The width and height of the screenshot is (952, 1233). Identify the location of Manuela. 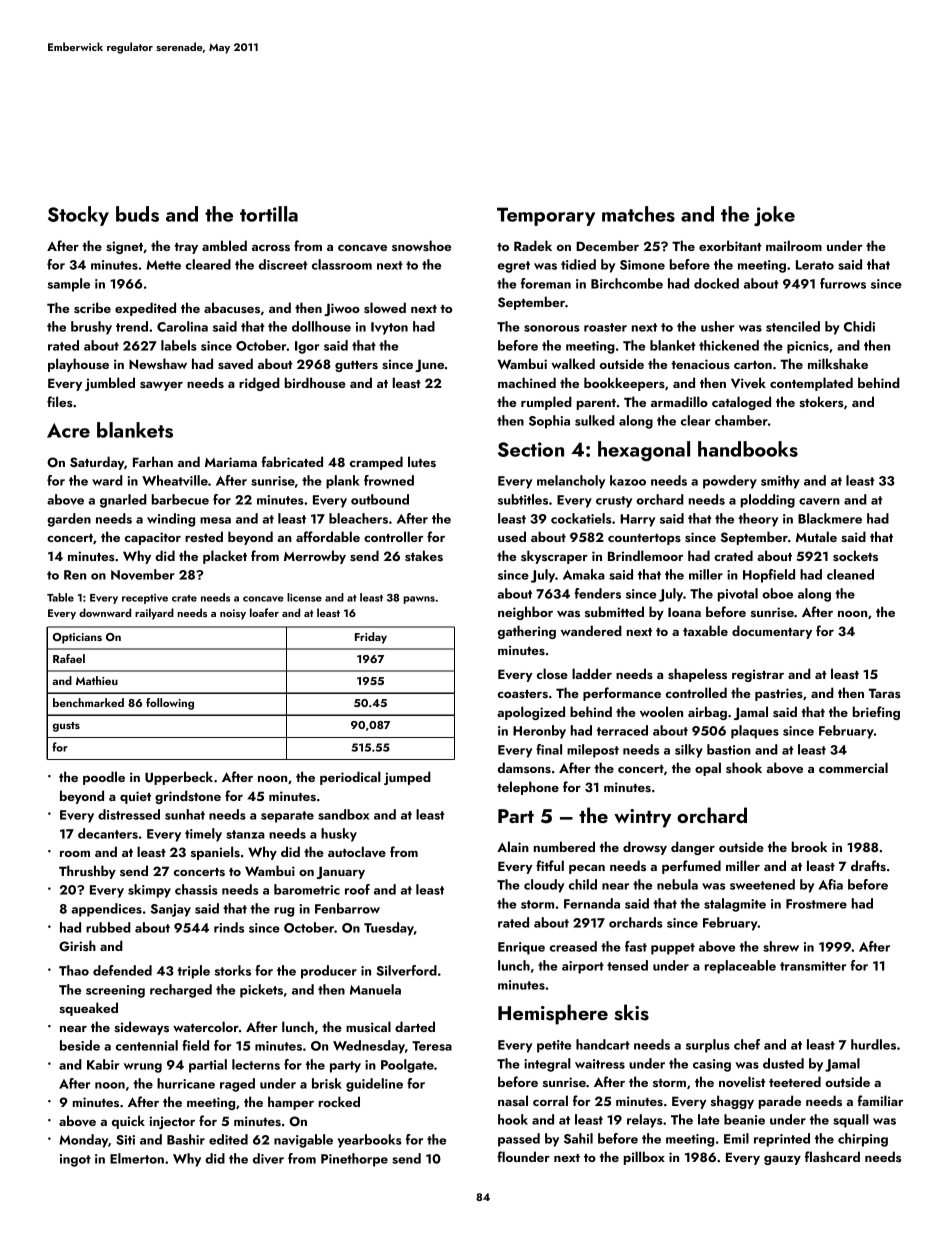
(375, 989).
